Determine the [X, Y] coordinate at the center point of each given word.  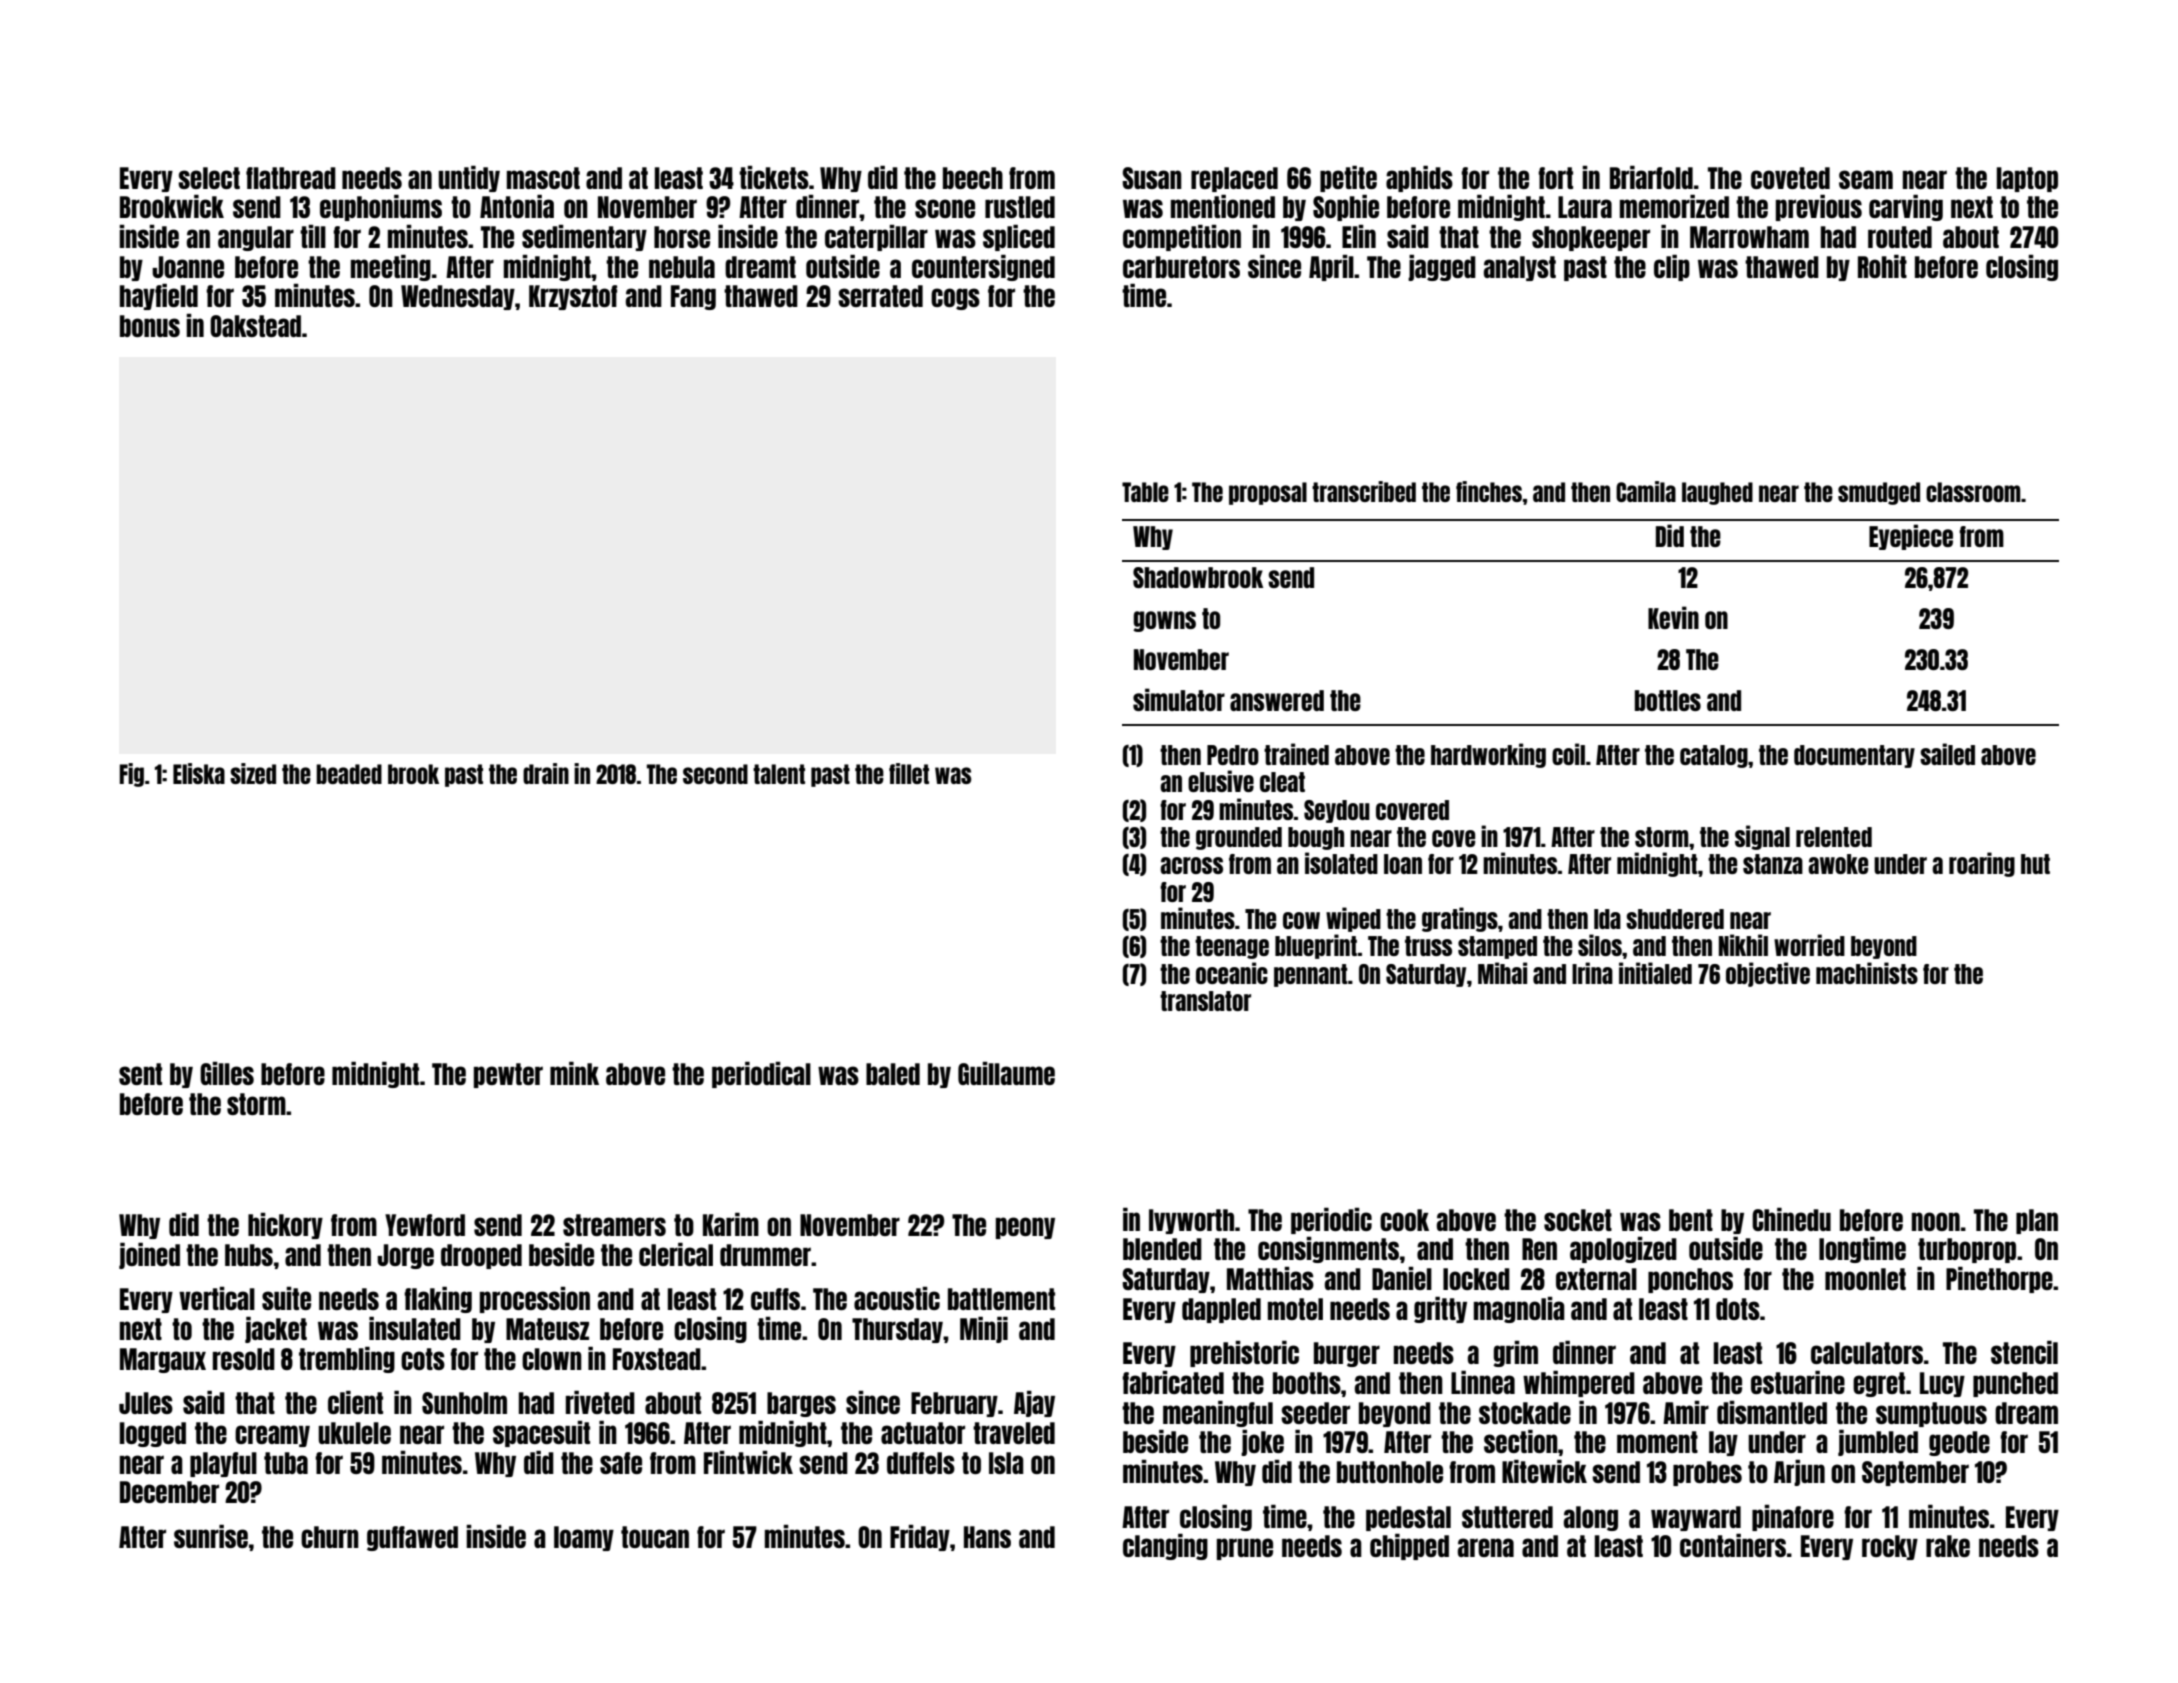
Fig [131, 775]
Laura [1585, 207]
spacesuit [541, 1434]
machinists [1867, 973]
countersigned [983, 268]
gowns [1164, 621]
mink [574, 1073]
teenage [1232, 947]
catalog [1714, 756]
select [209, 178]
